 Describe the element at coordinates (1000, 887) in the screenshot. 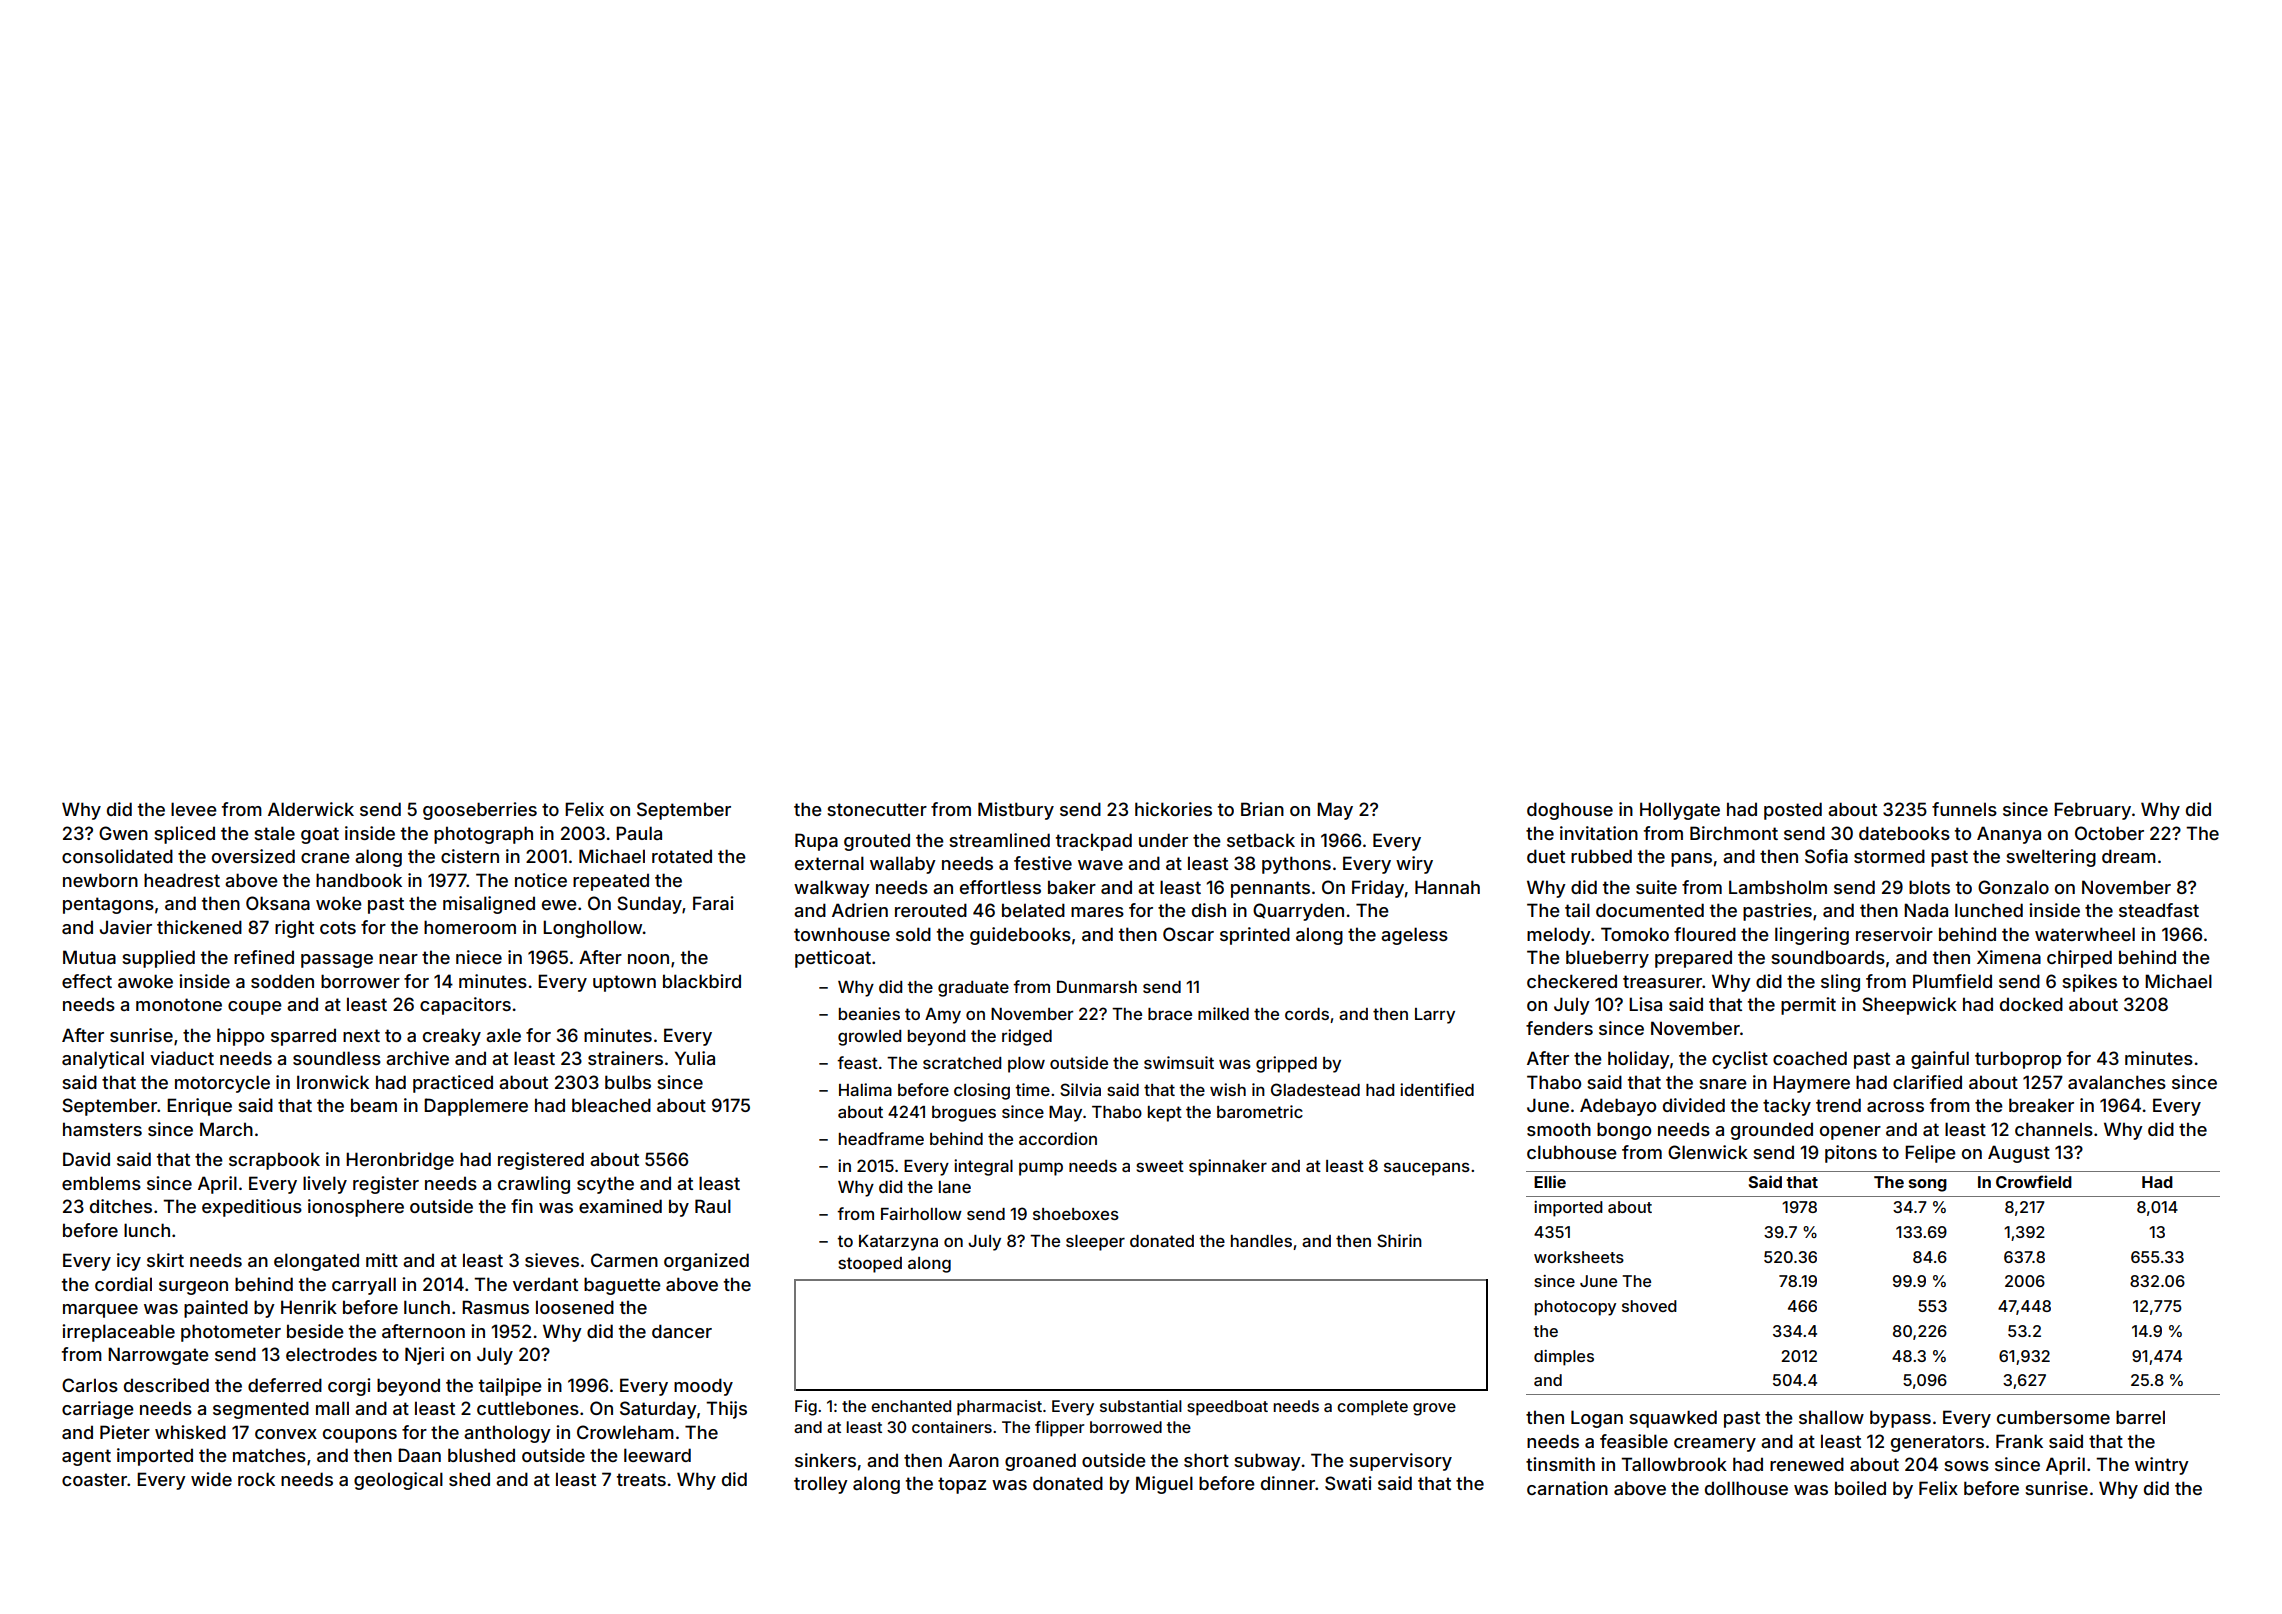

I see `effortless` at that location.
